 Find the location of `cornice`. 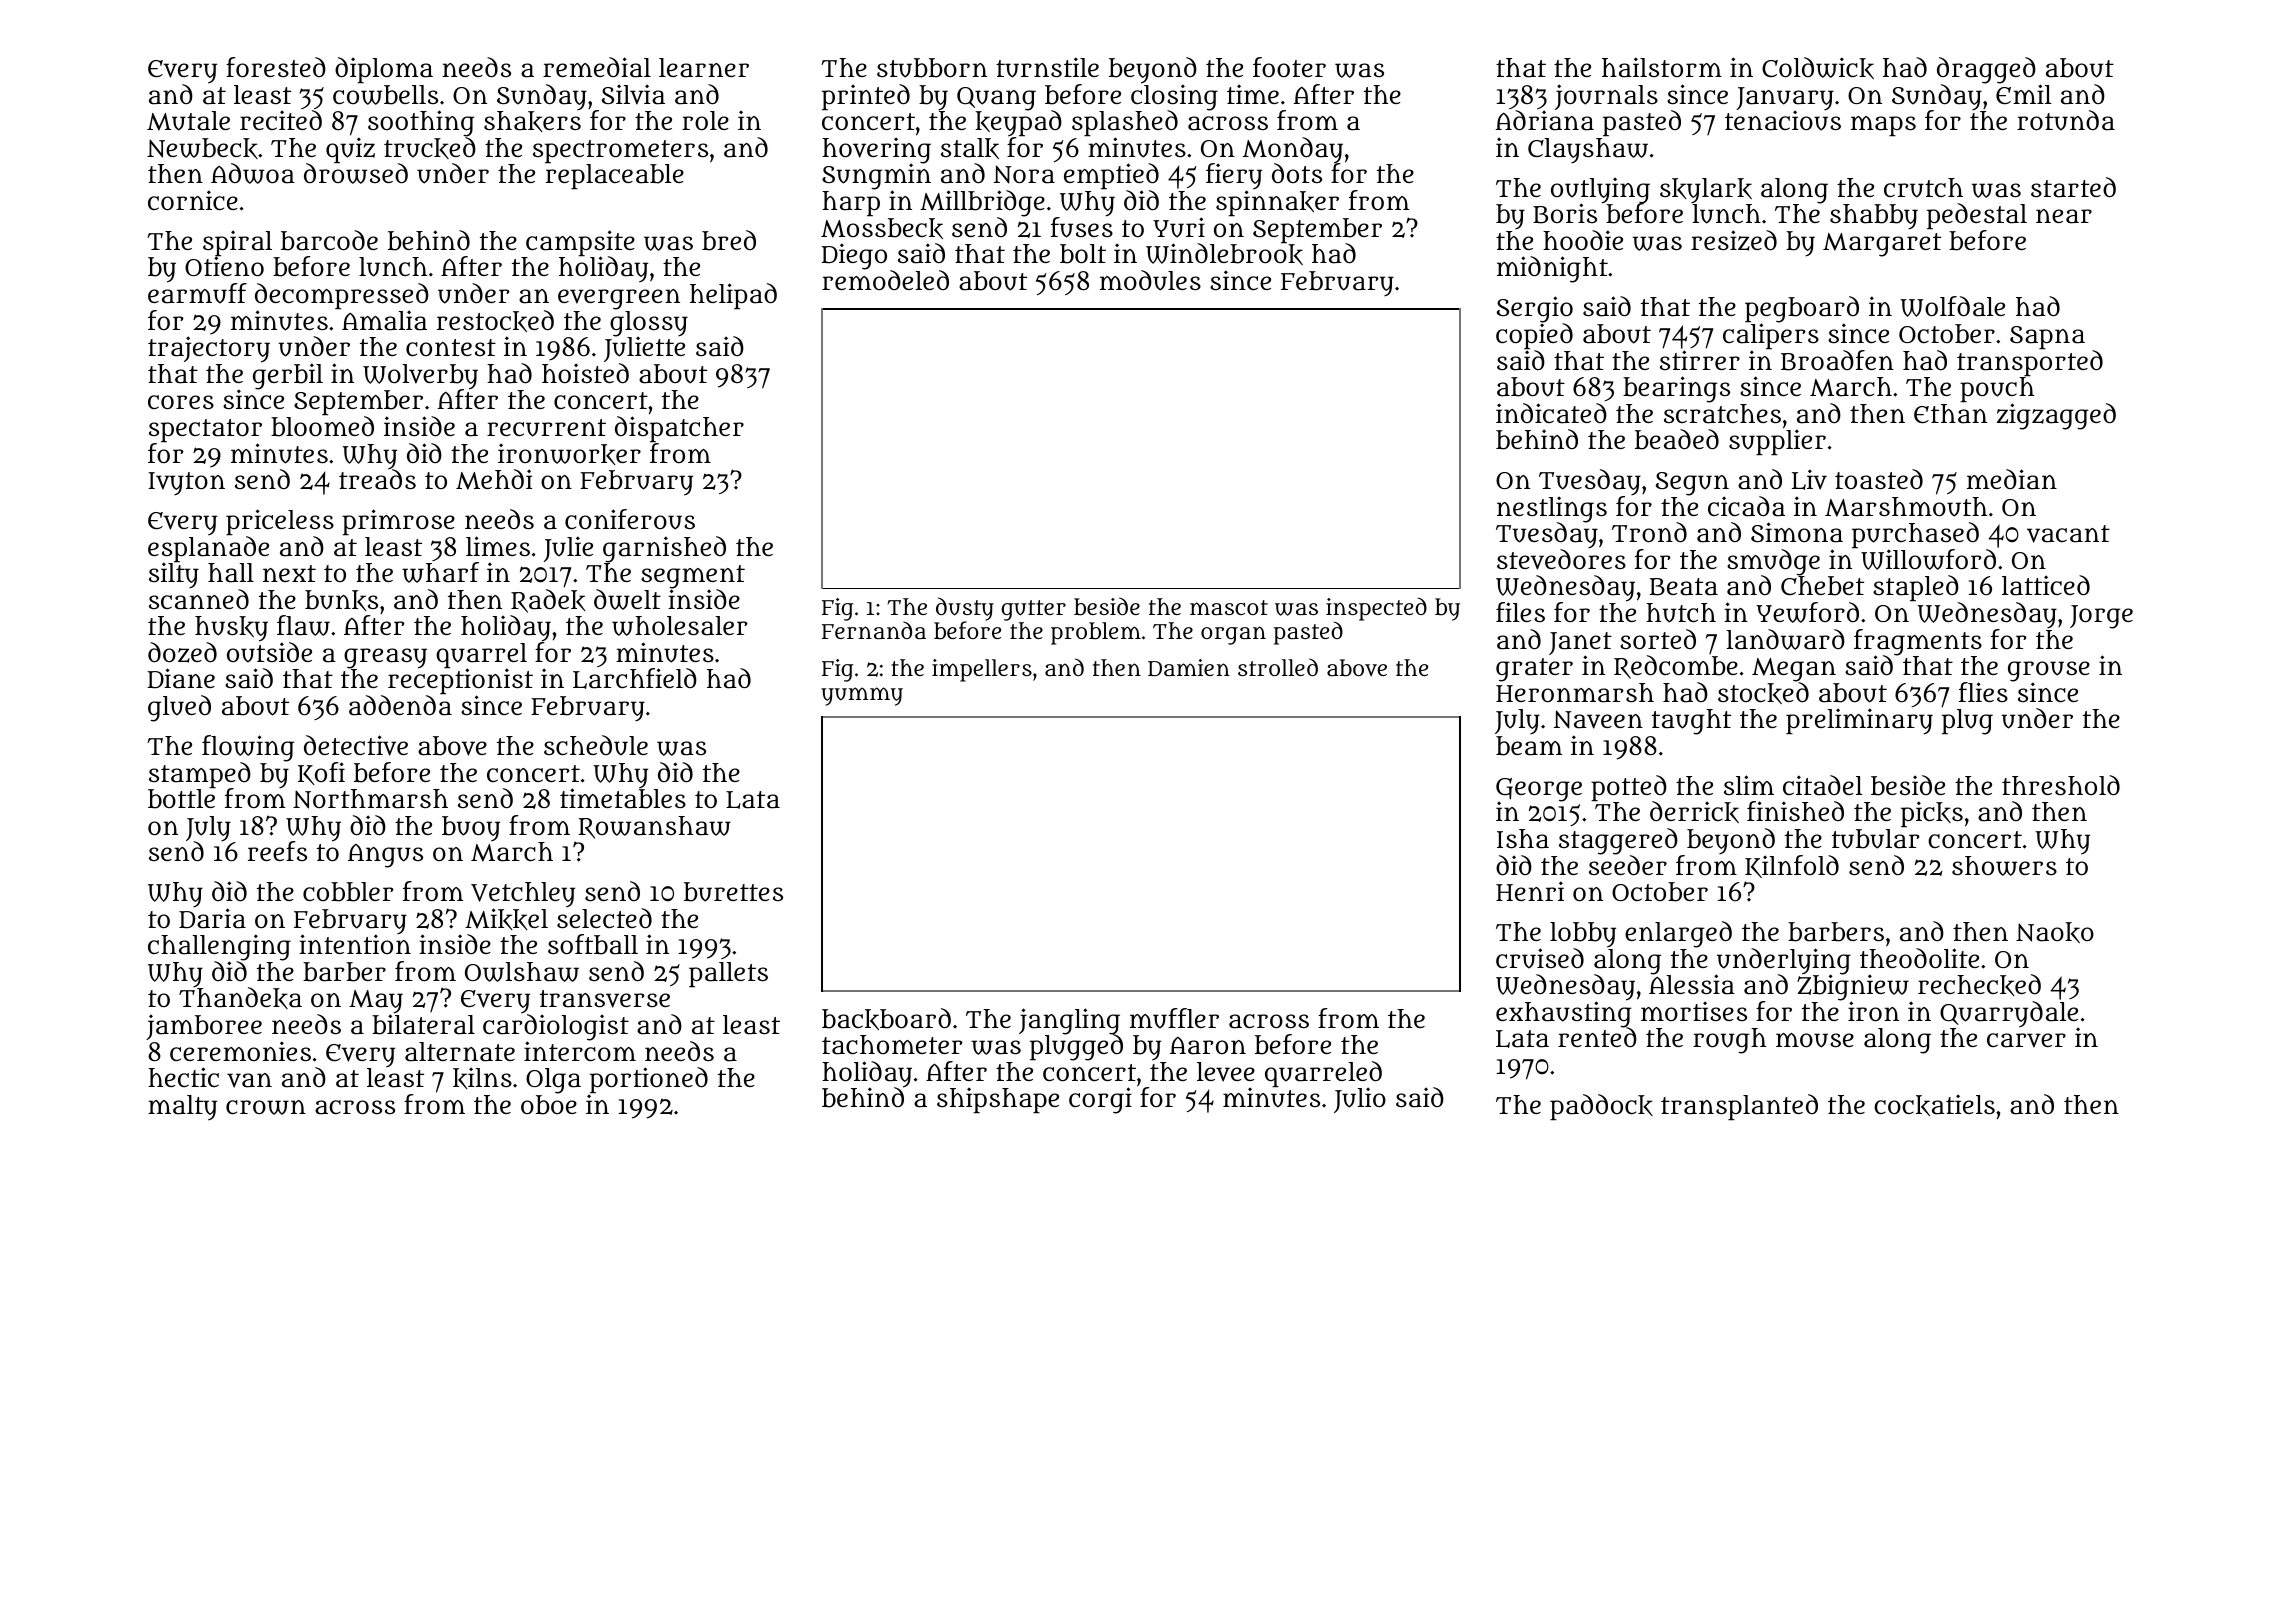

cornice is located at coordinates (193, 200).
